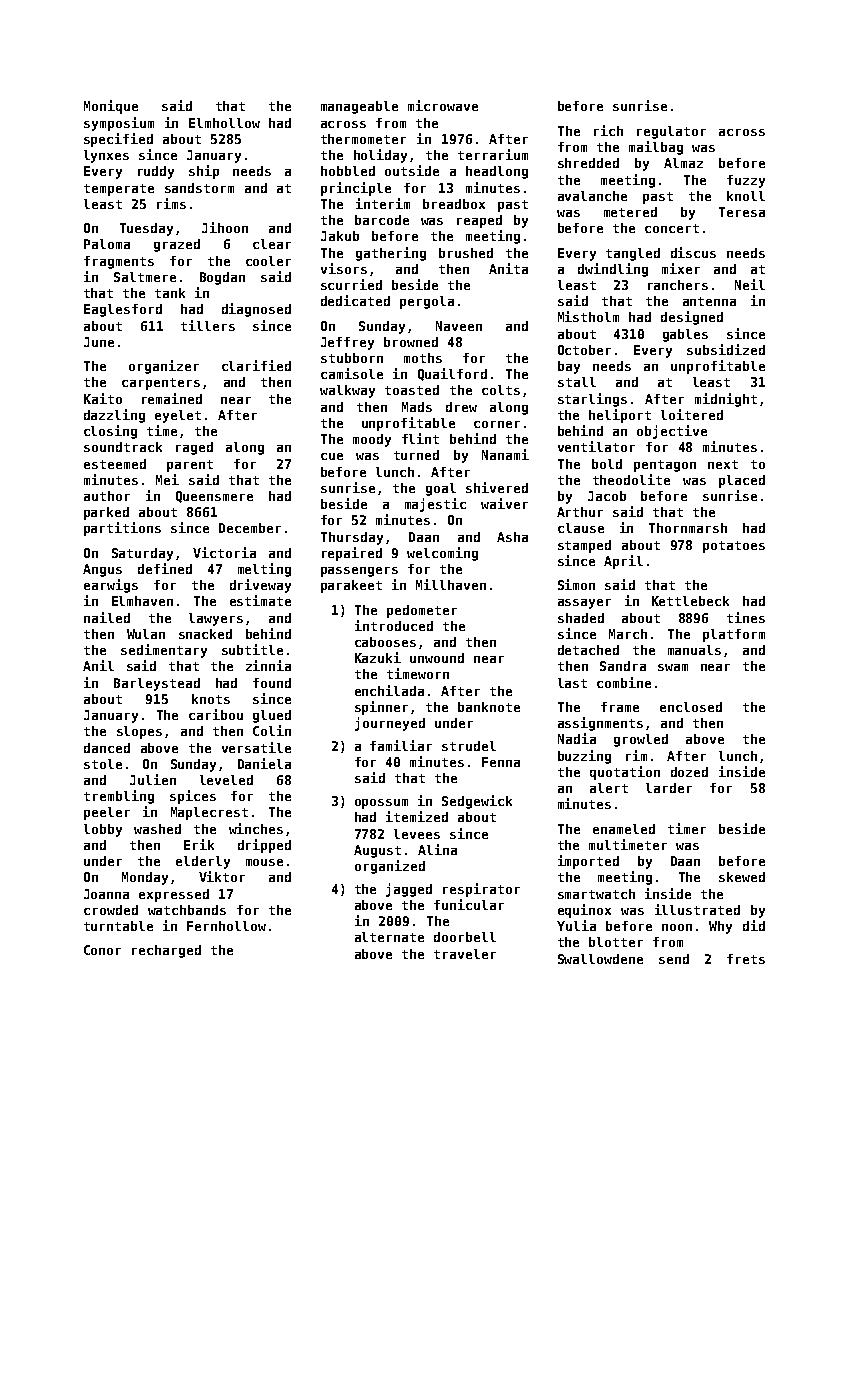  I want to click on loitered, so click(692, 414).
